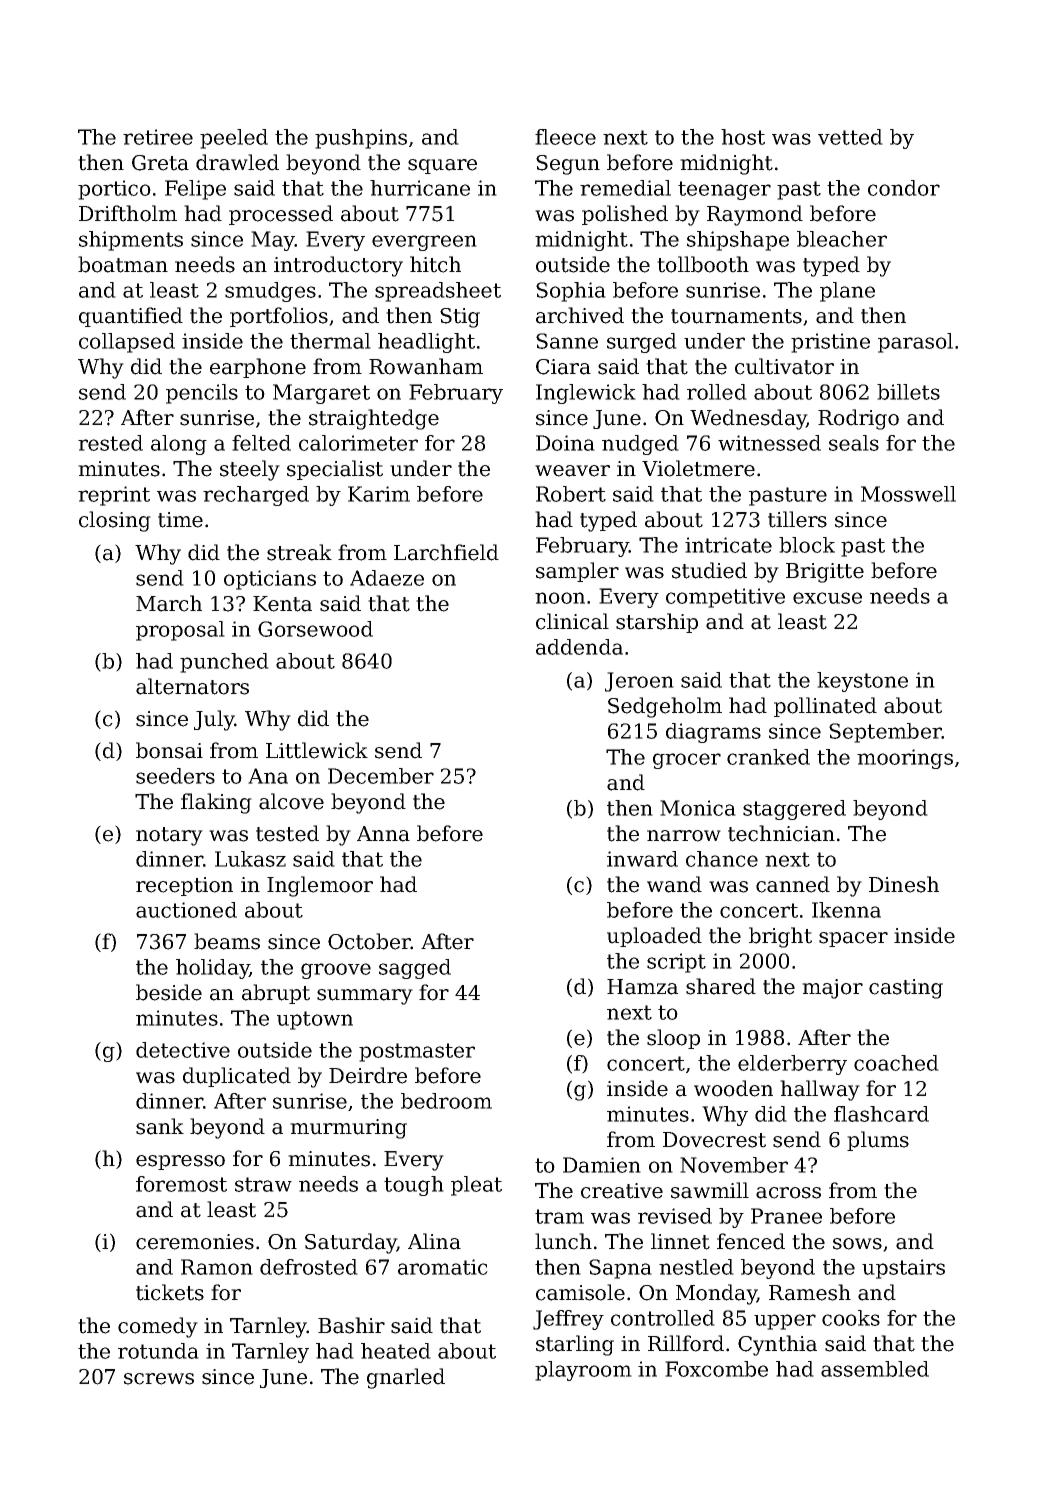 This document has height=1505, width=1039. What do you see at coordinates (158, 1327) in the document?
I see `comedy` at bounding box center [158, 1327].
